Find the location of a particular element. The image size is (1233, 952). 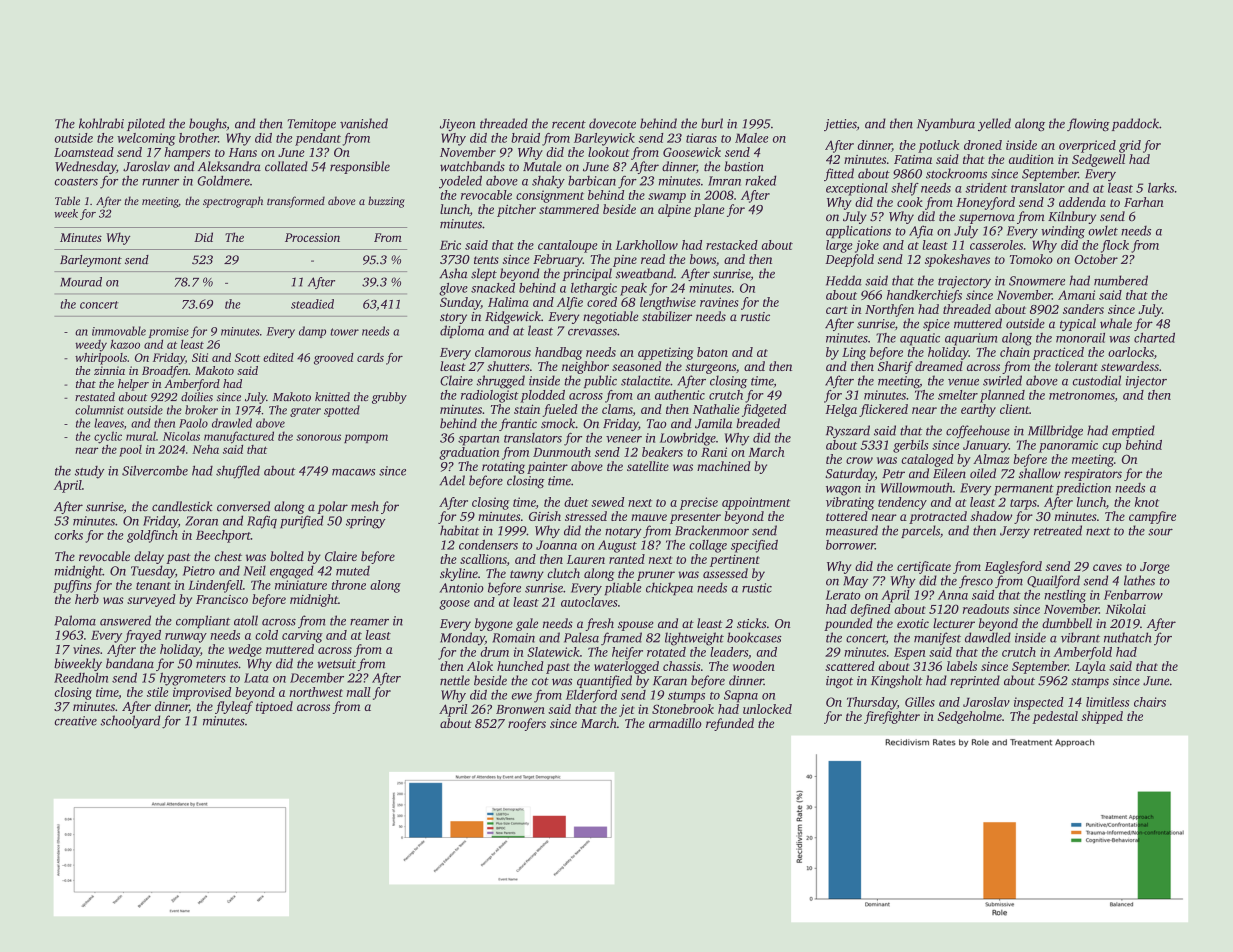

Procession is located at coordinates (312, 237).
